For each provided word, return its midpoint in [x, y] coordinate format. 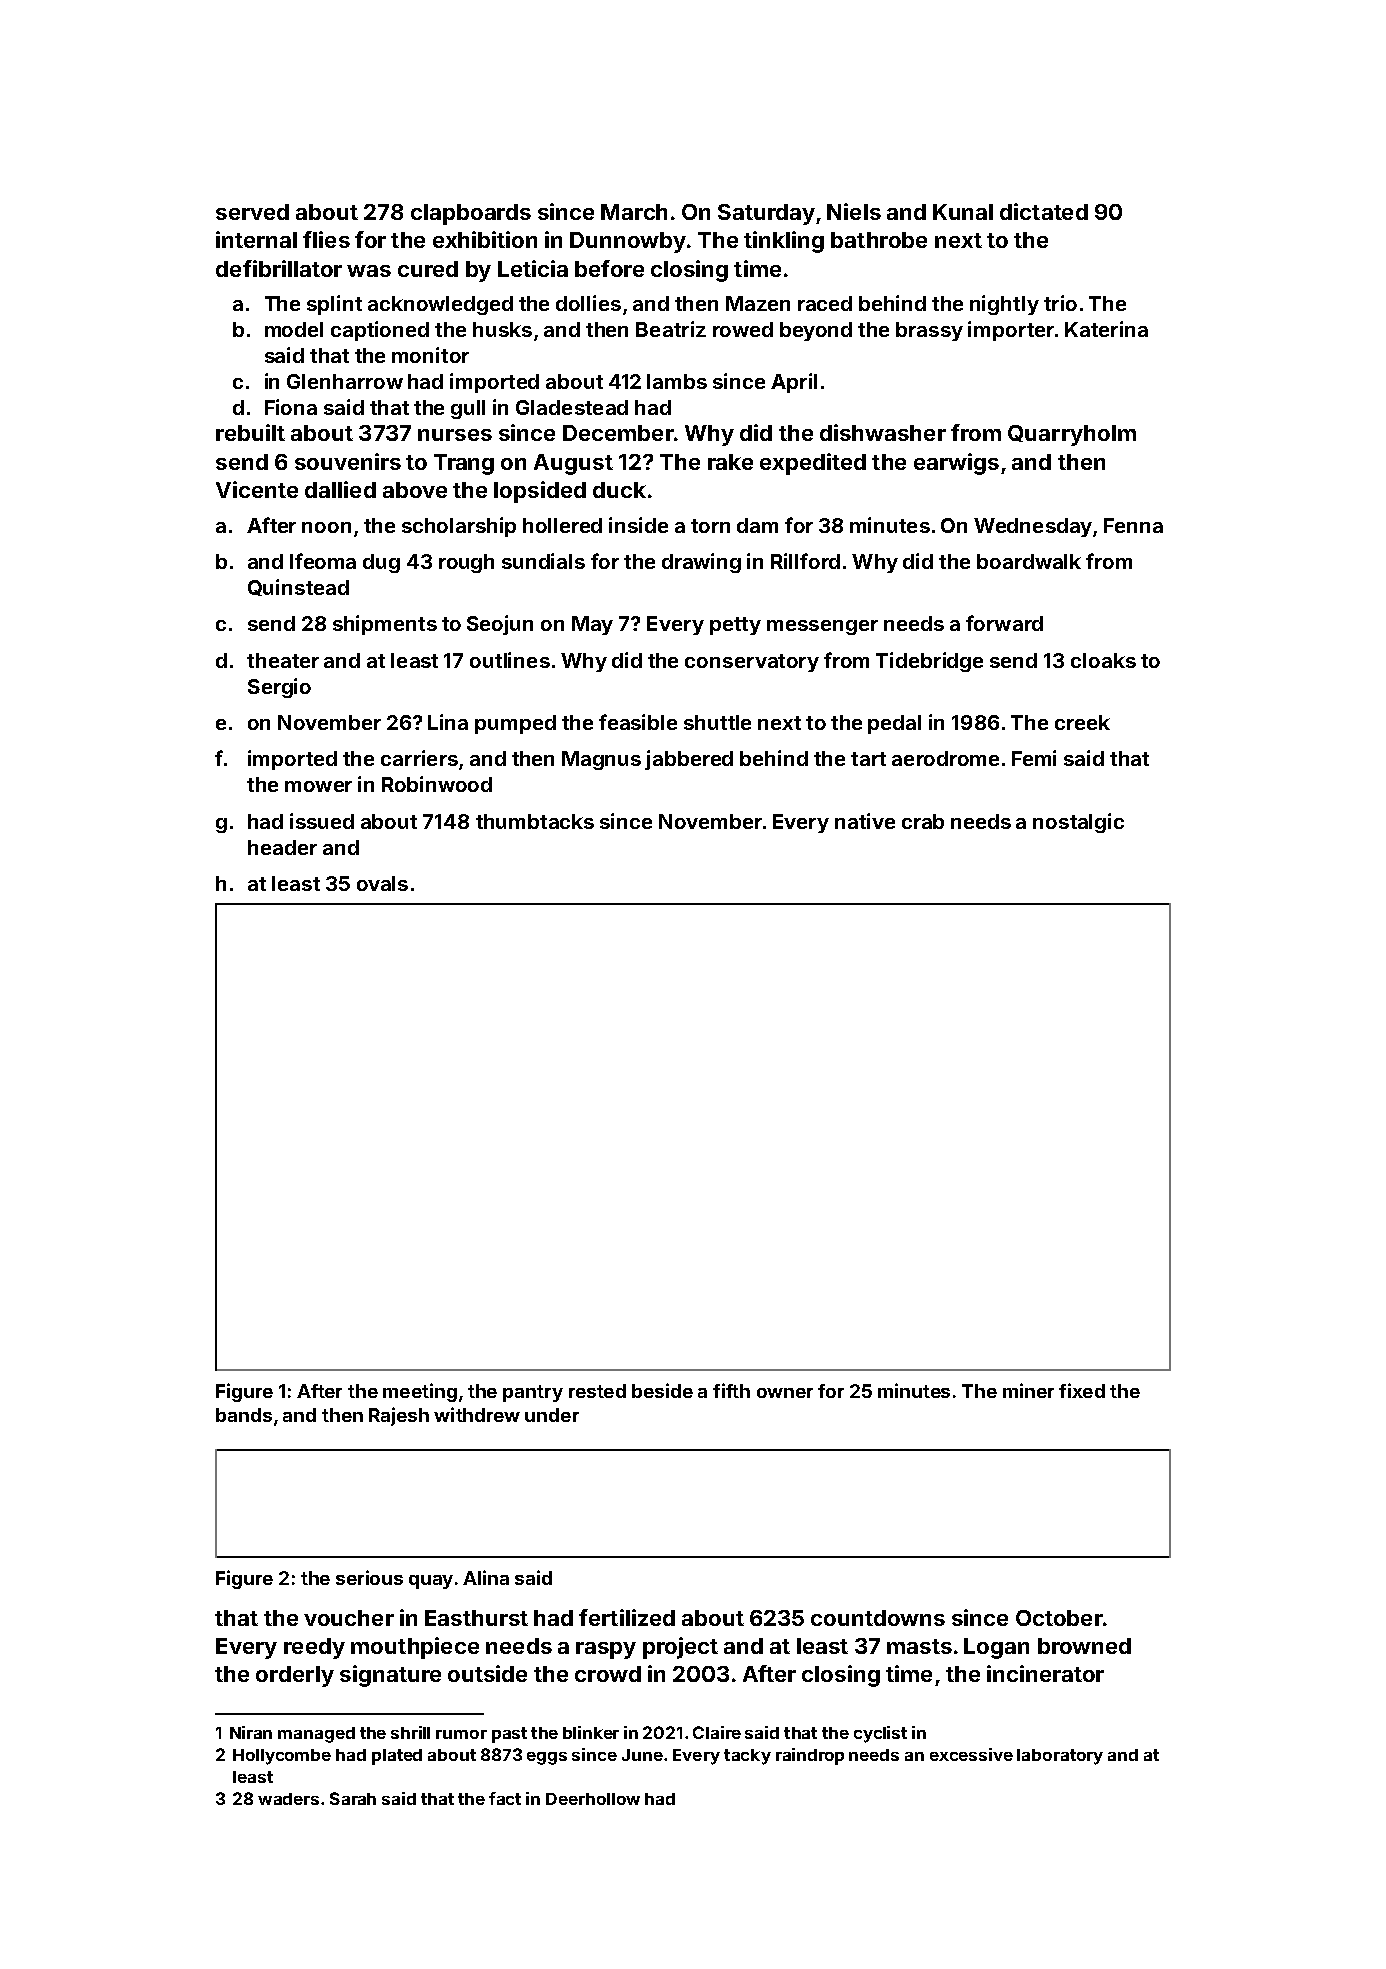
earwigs [956, 464]
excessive [971, 1754]
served [252, 212]
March [634, 212]
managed [316, 1735]
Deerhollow [593, 1799]
